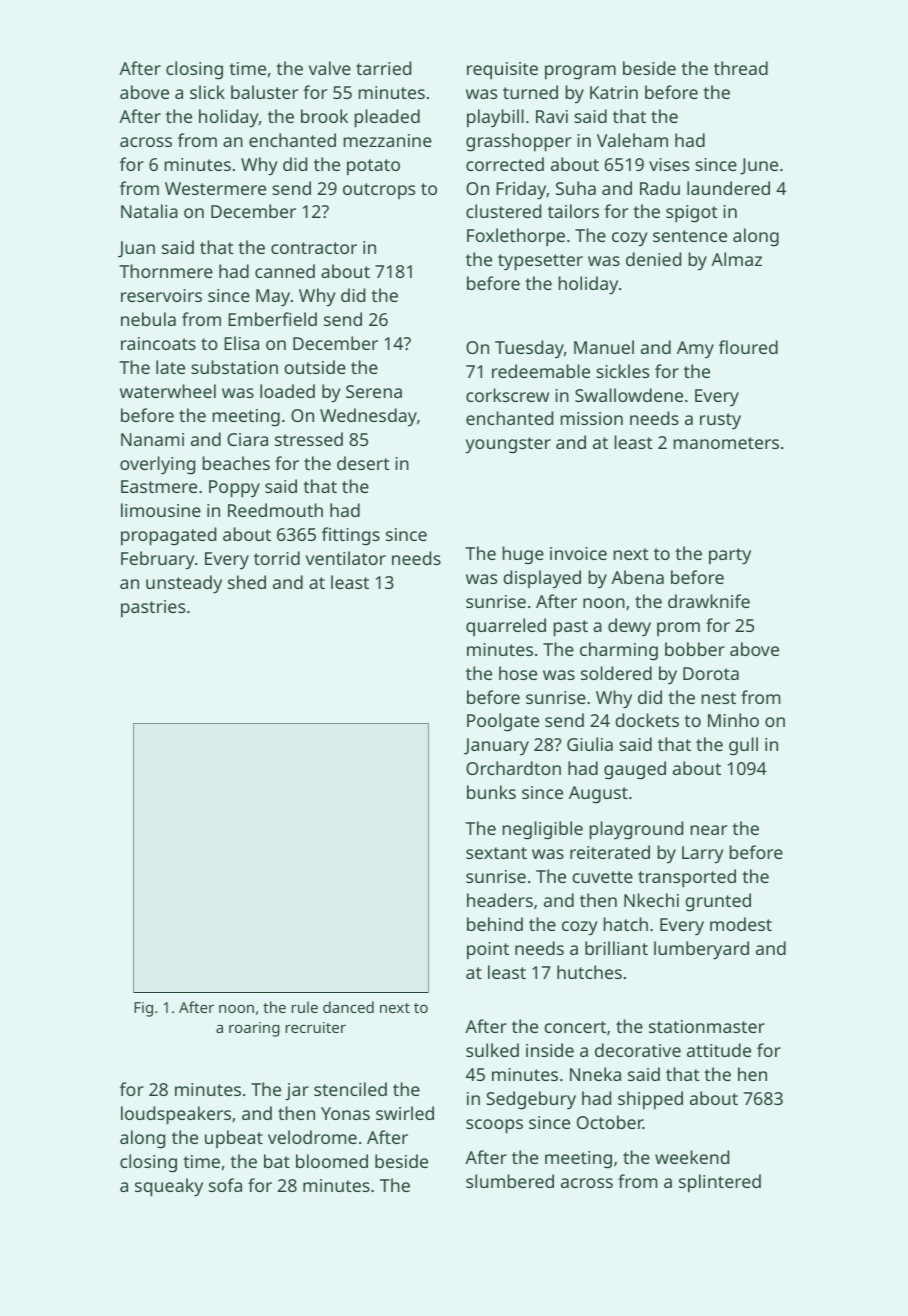  What do you see at coordinates (726, 443) in the document?
I see `manometers` at bounding box center [726, 443].
